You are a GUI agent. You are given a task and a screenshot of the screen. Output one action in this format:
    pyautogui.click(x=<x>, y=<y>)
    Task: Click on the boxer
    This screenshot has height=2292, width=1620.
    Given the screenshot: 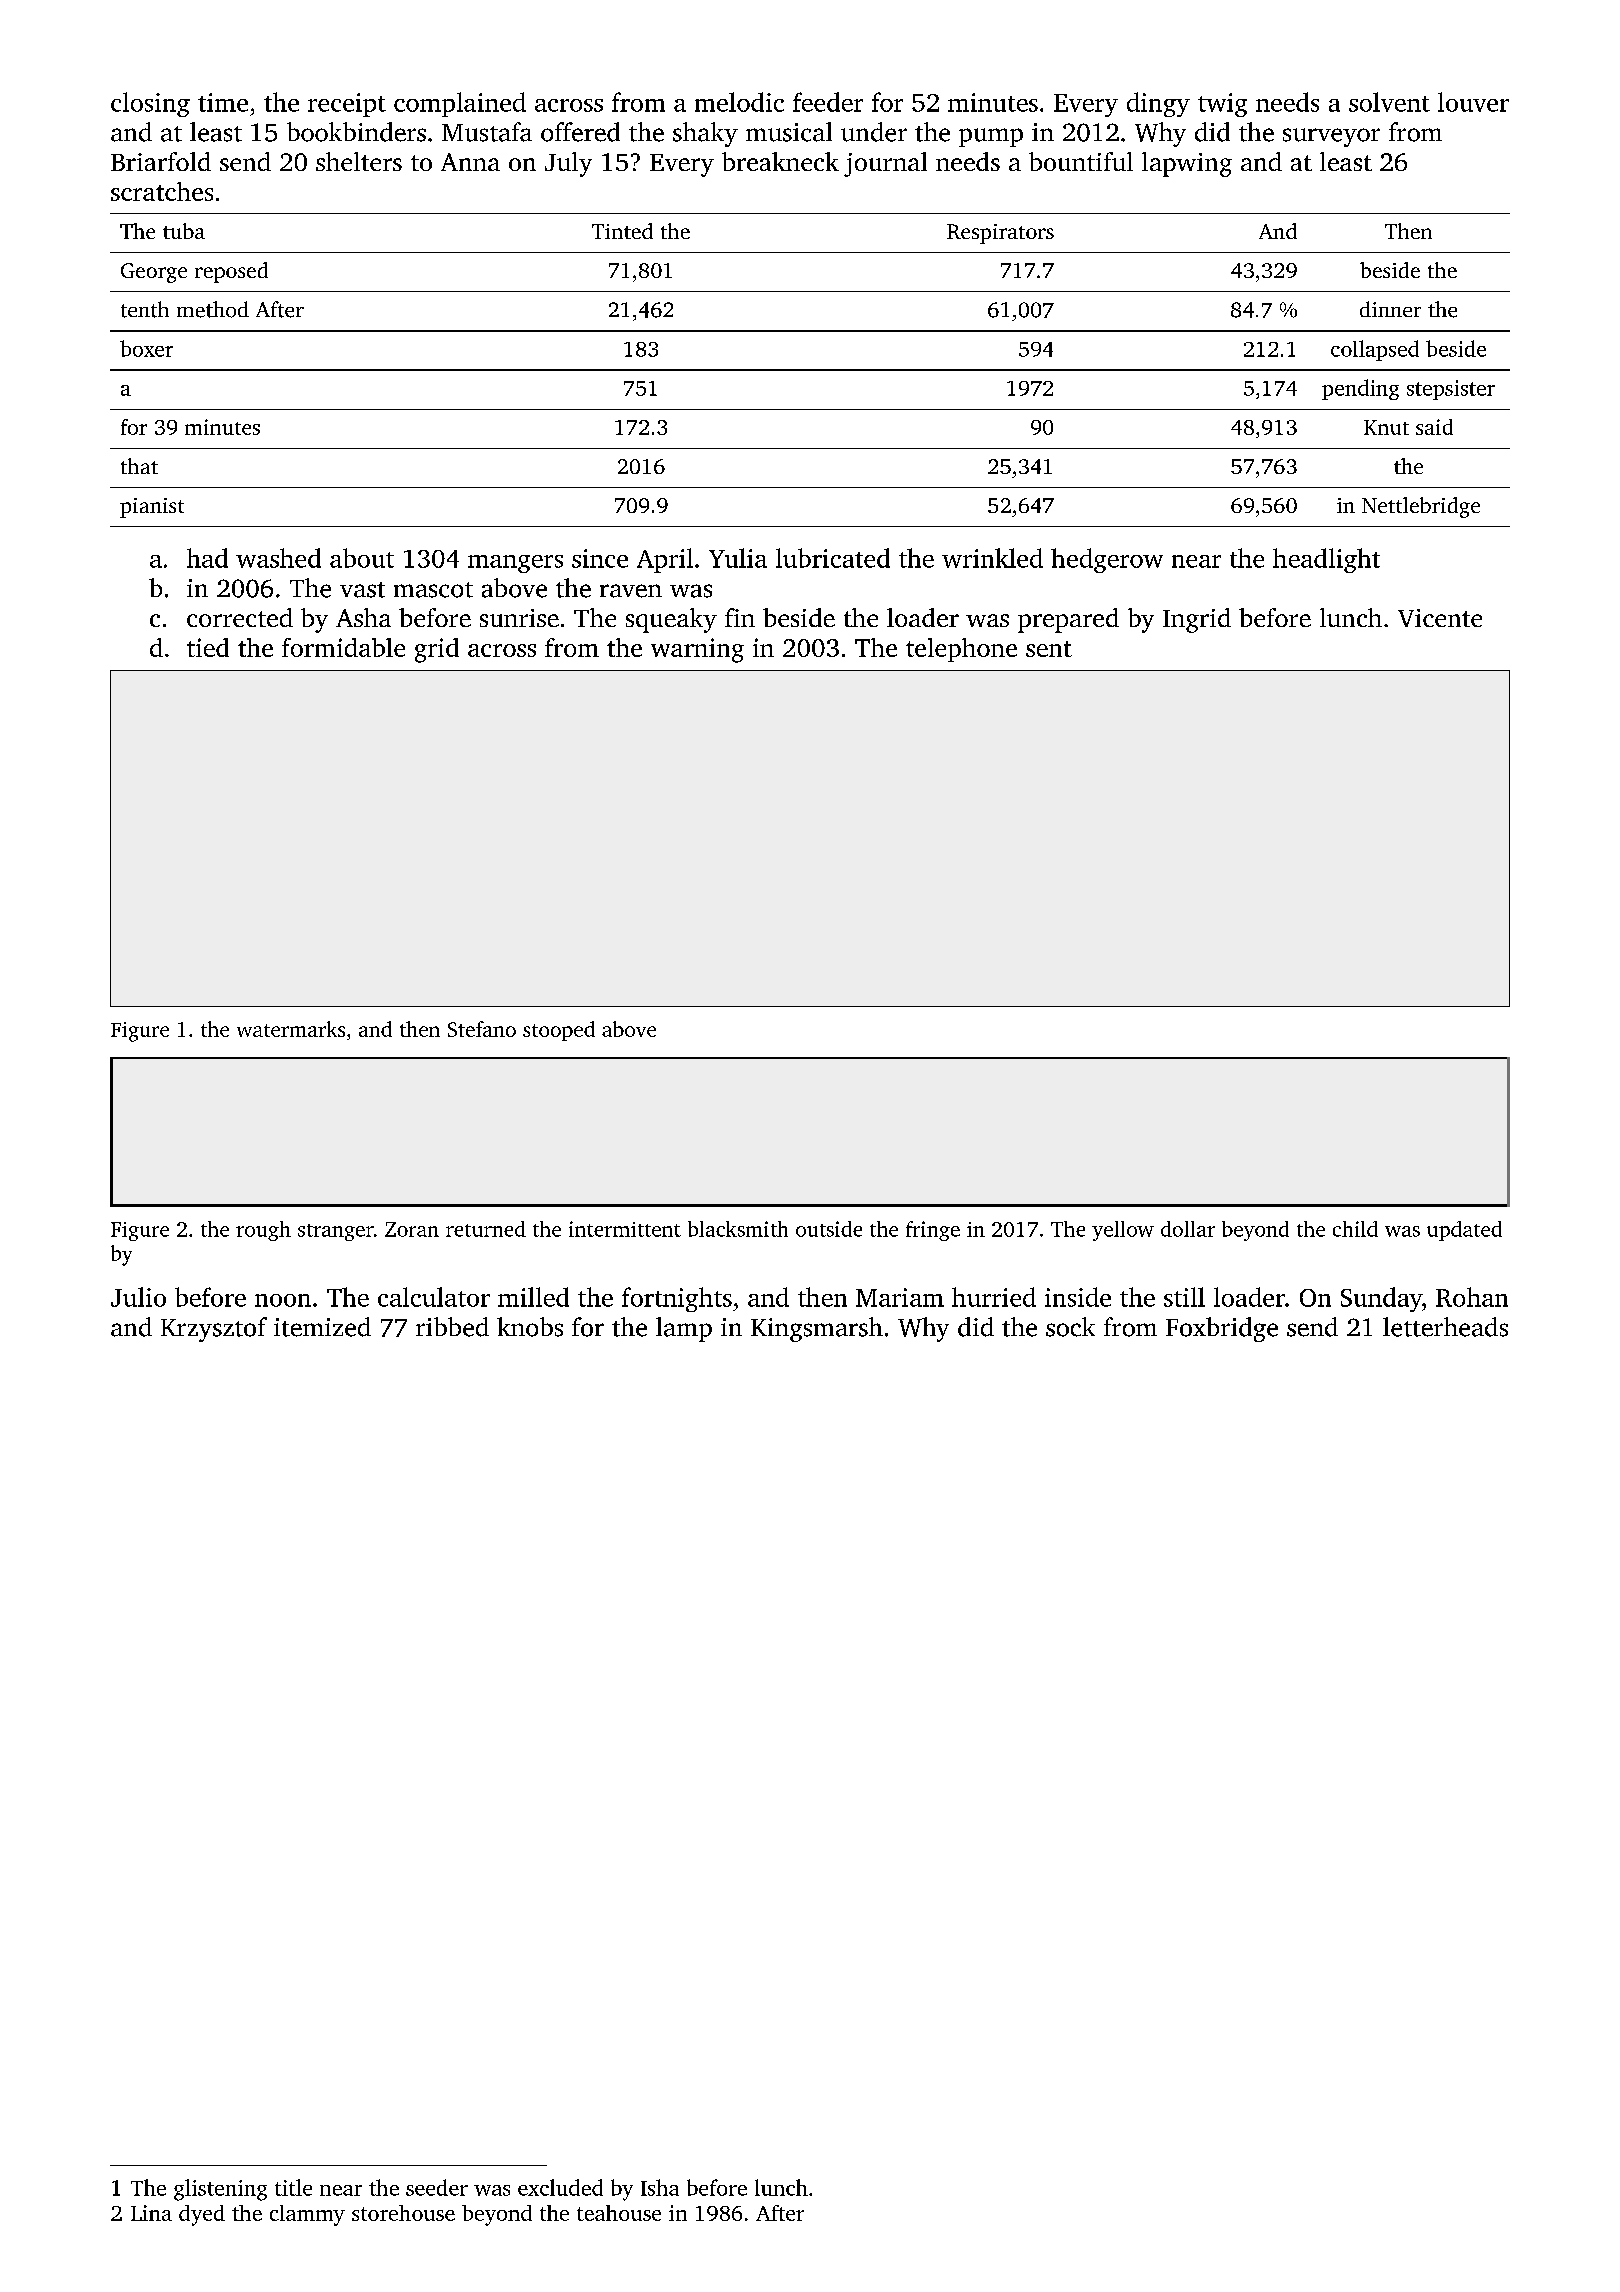 What is the action you would take?
    pyautogui.click(x=146, y=348)
